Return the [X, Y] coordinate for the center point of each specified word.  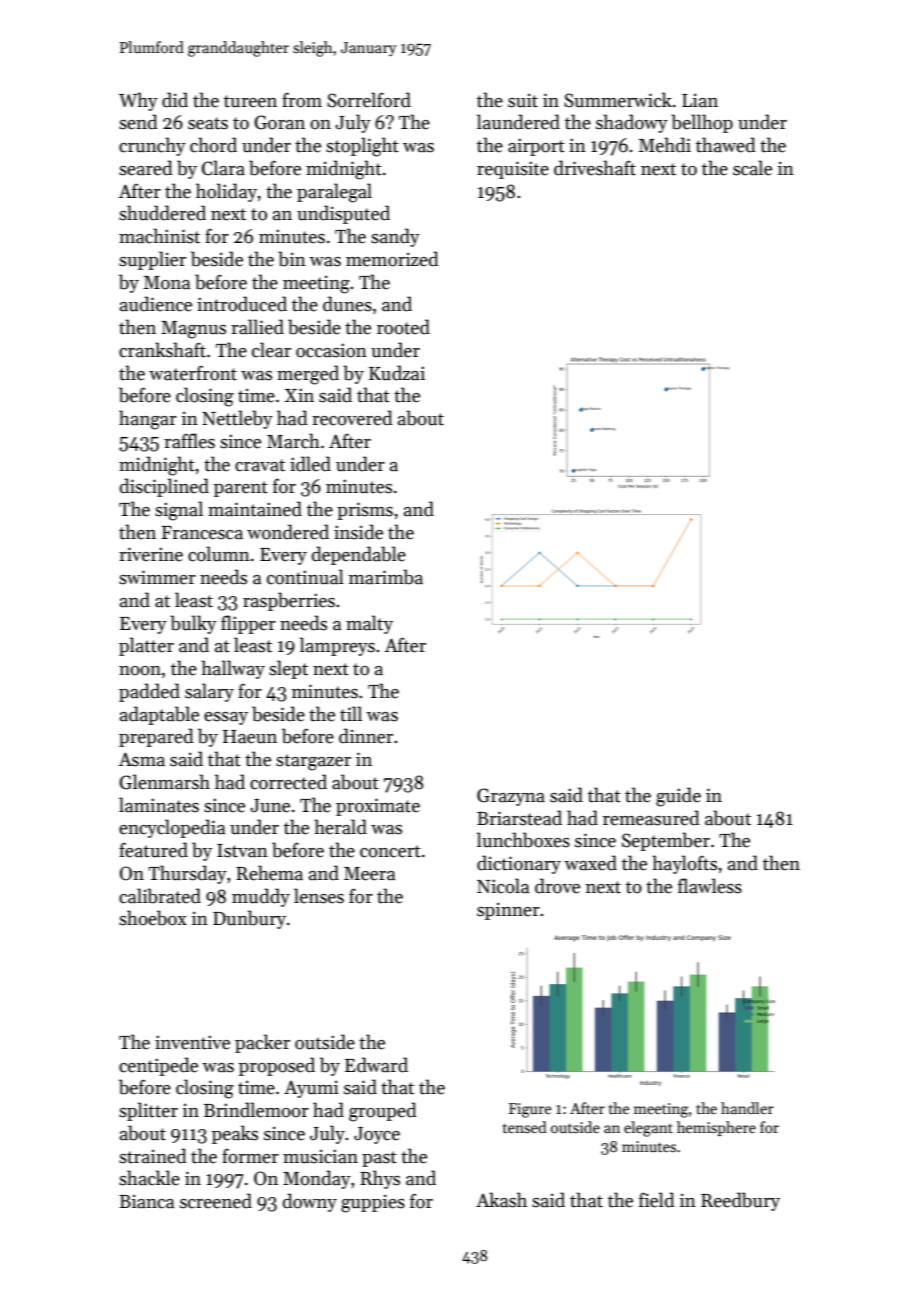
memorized [392, 259]
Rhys [380, 1179]
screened [216, 1201]
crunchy [152, 146]
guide [678, 797]
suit [523, 100]
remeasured [651, 818]
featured [153, 850]
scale [752, 168]
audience [156, 304]
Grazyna [511, 797]
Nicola [503, 886]
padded [149, 692]
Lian [700, 100]
